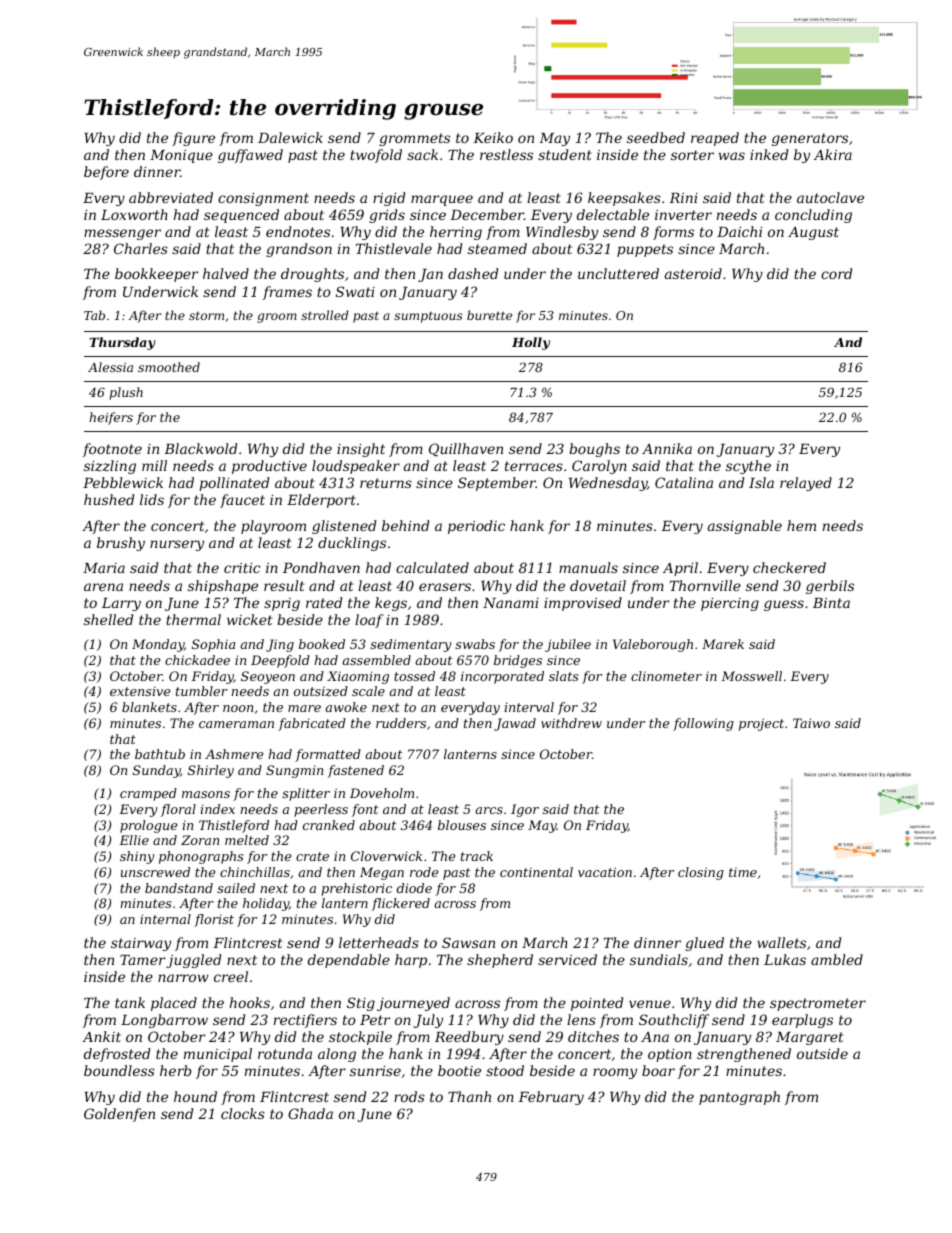  I want to click on Carolyn, so click(599, 467).
